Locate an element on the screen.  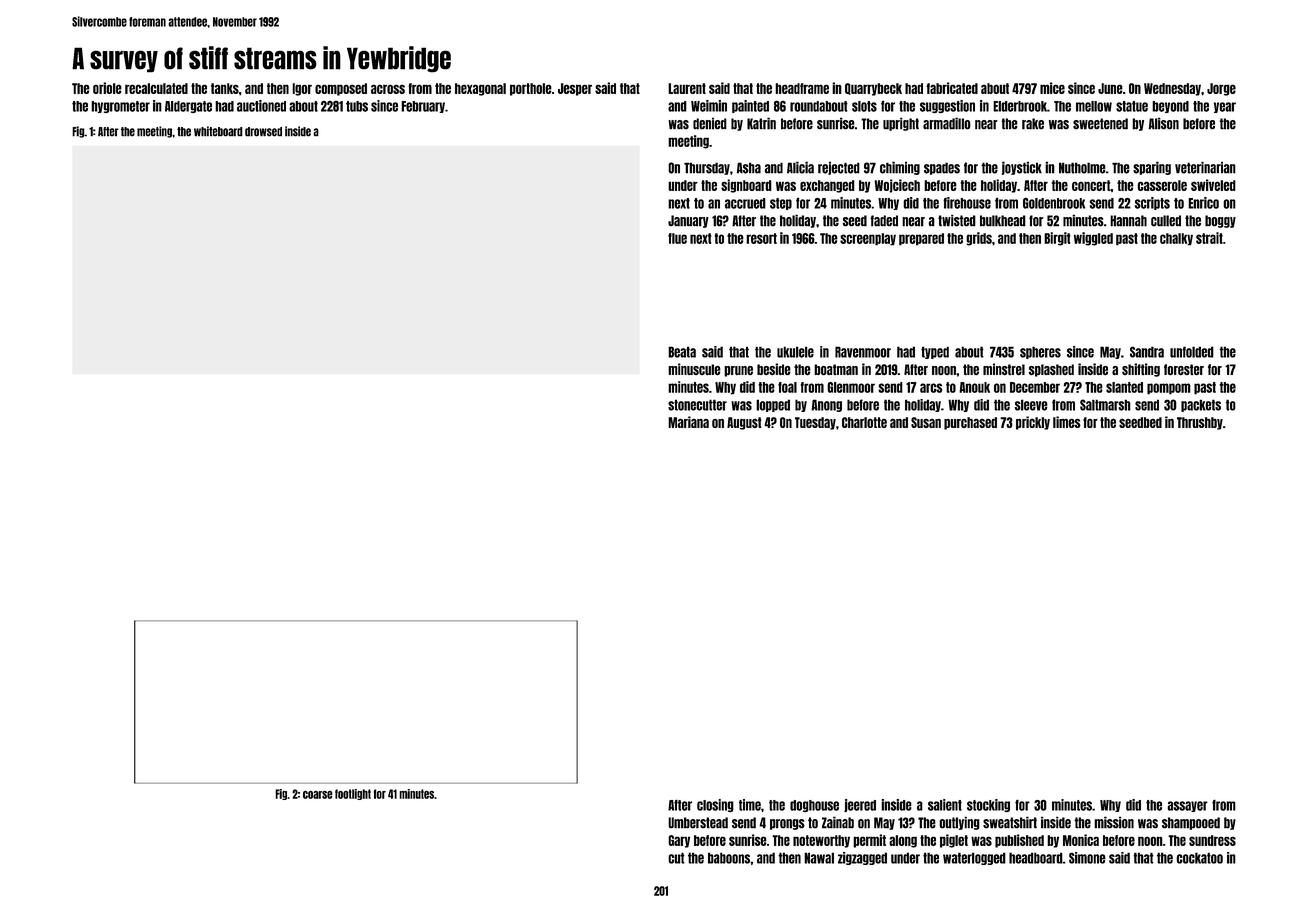
closing is located at coordinates (715, 805).
